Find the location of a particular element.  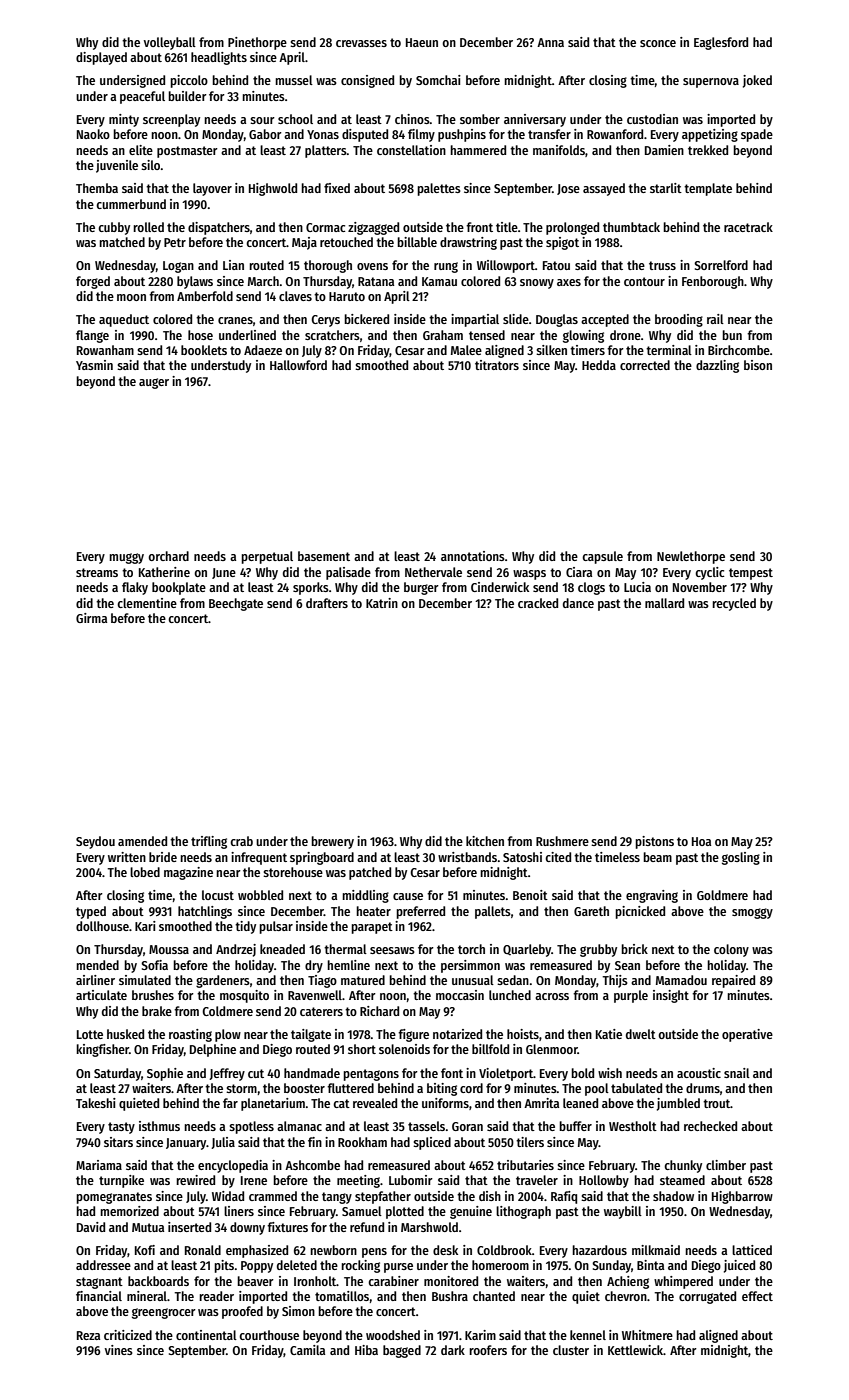

dazzling is located at coordinates (717, 366).
